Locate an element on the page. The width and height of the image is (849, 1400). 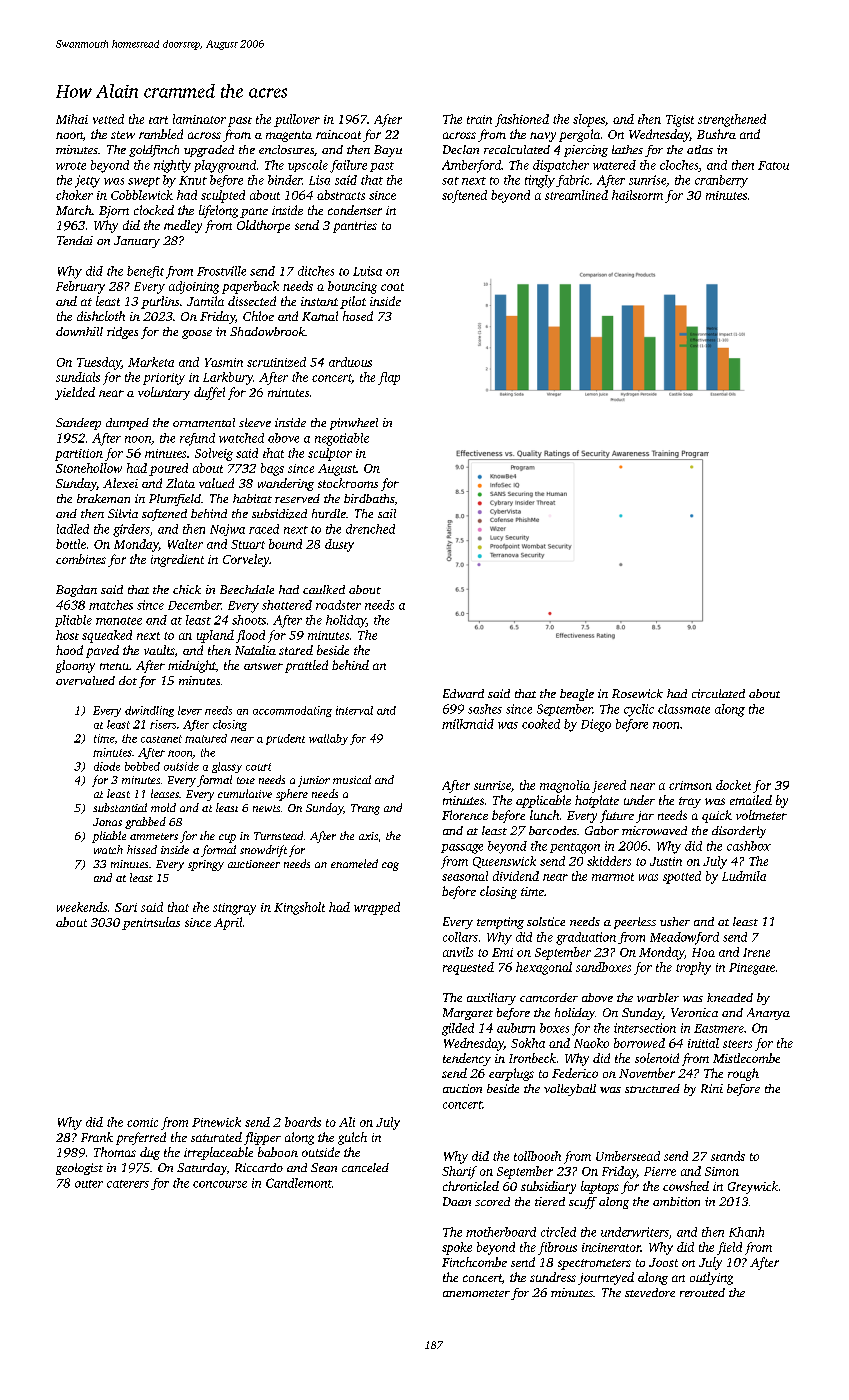
circulated is located at coordinates (718, 693).
